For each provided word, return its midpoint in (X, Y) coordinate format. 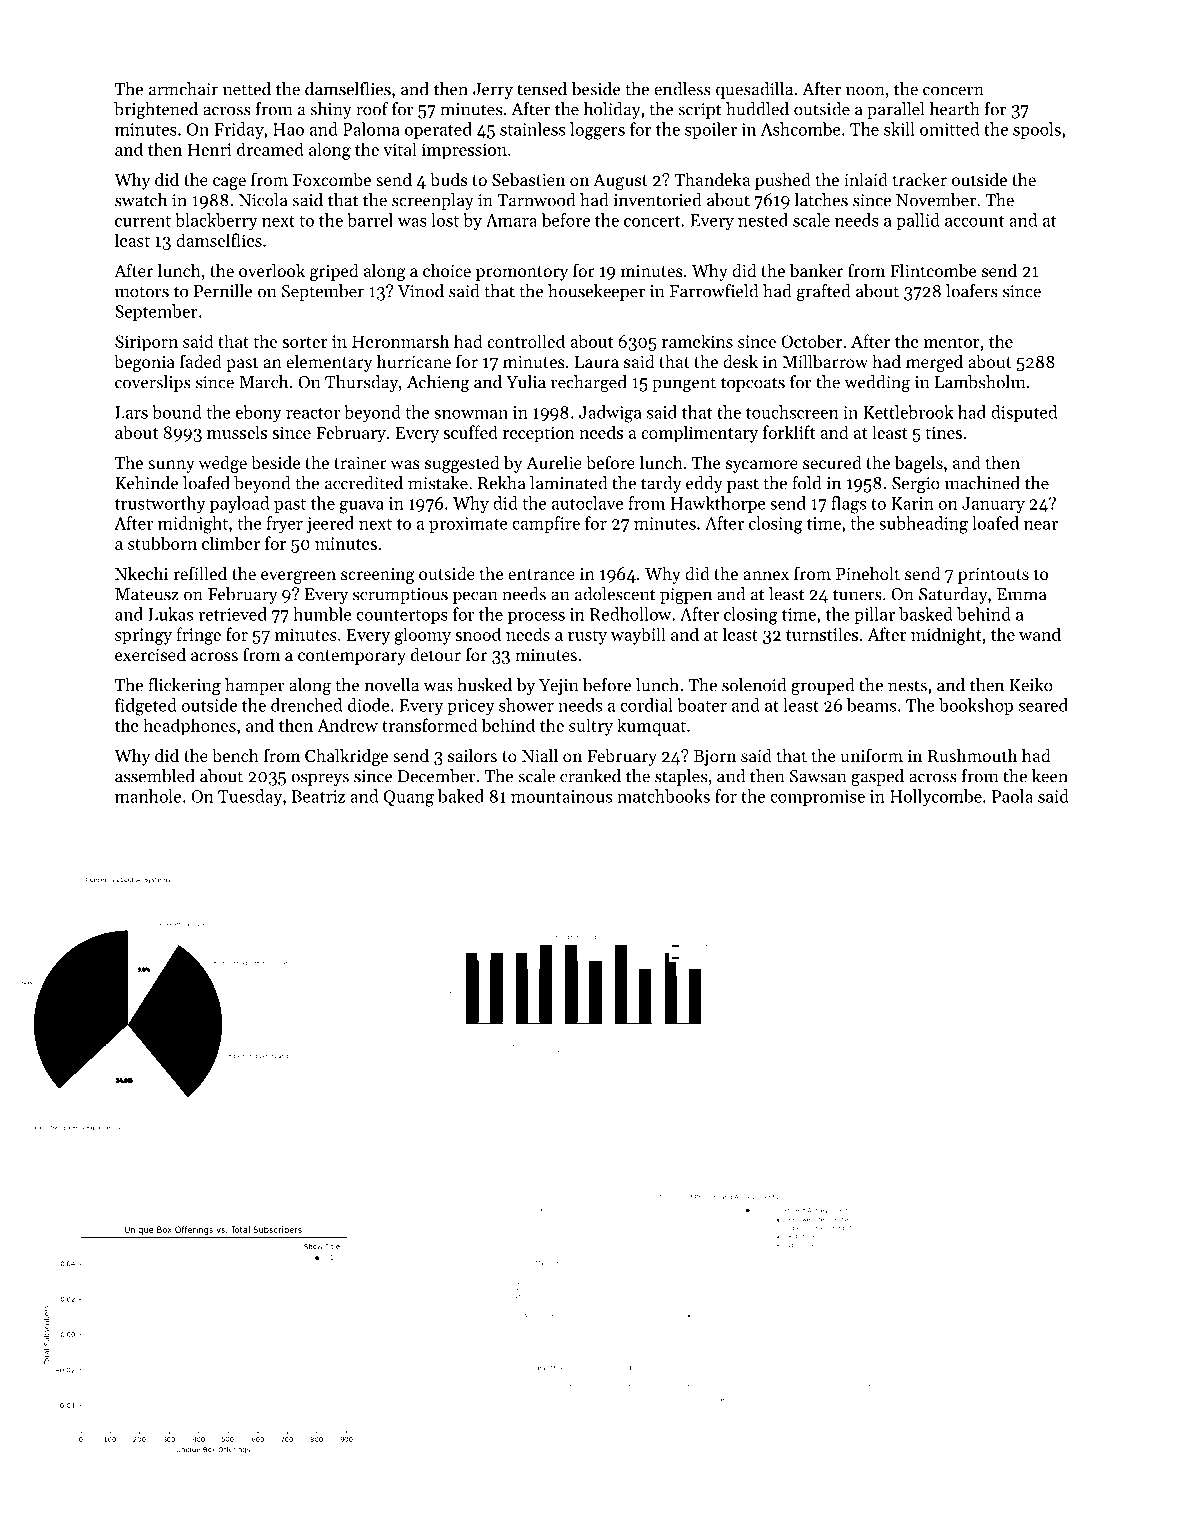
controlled (526, 341)
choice (447, 270)
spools (1037, 130)
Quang (409, 798)
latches (821, 200)
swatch (141, 200)
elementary (329, 363)
